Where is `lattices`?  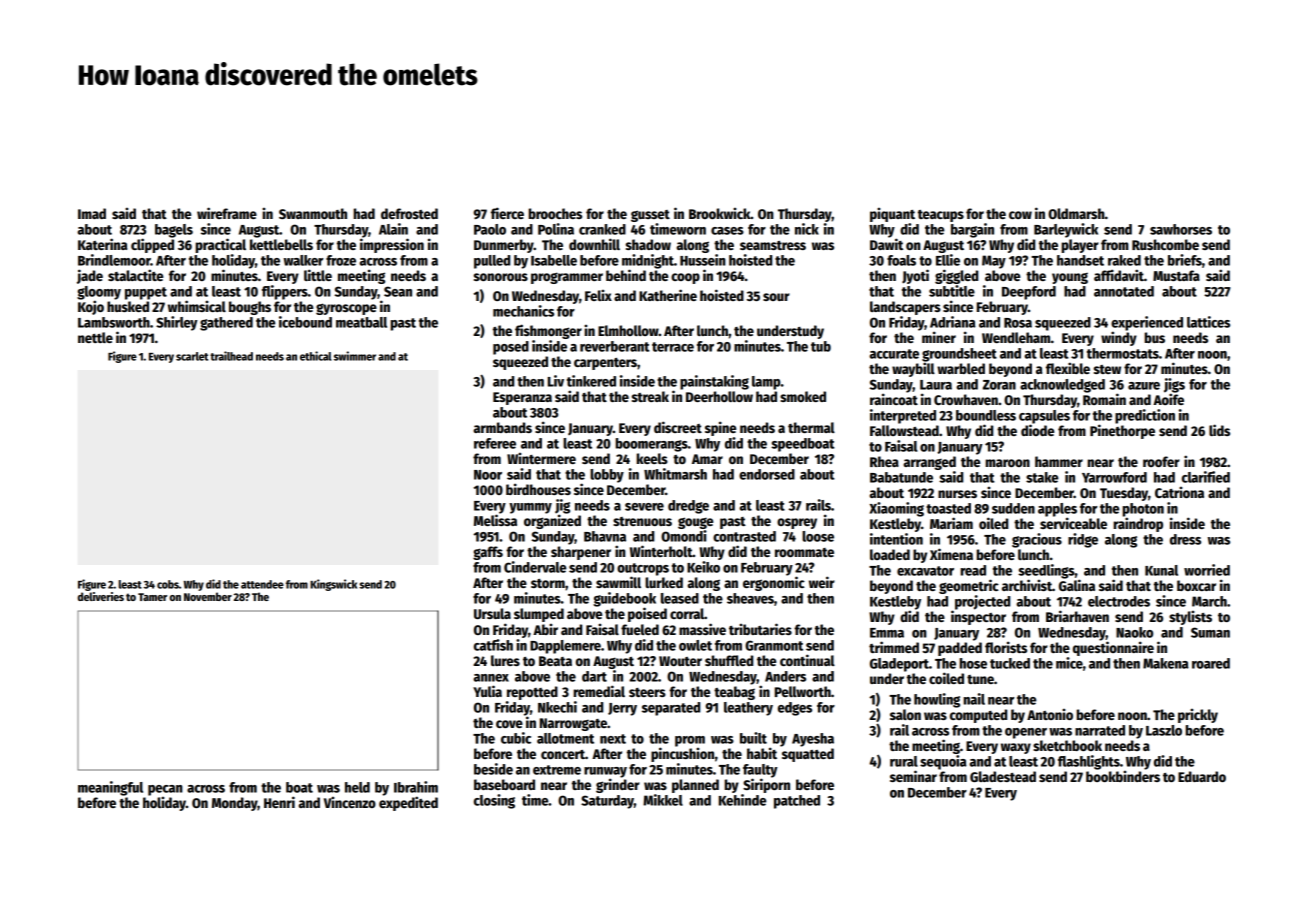 lattices is located at coordinates (1208, 322).
